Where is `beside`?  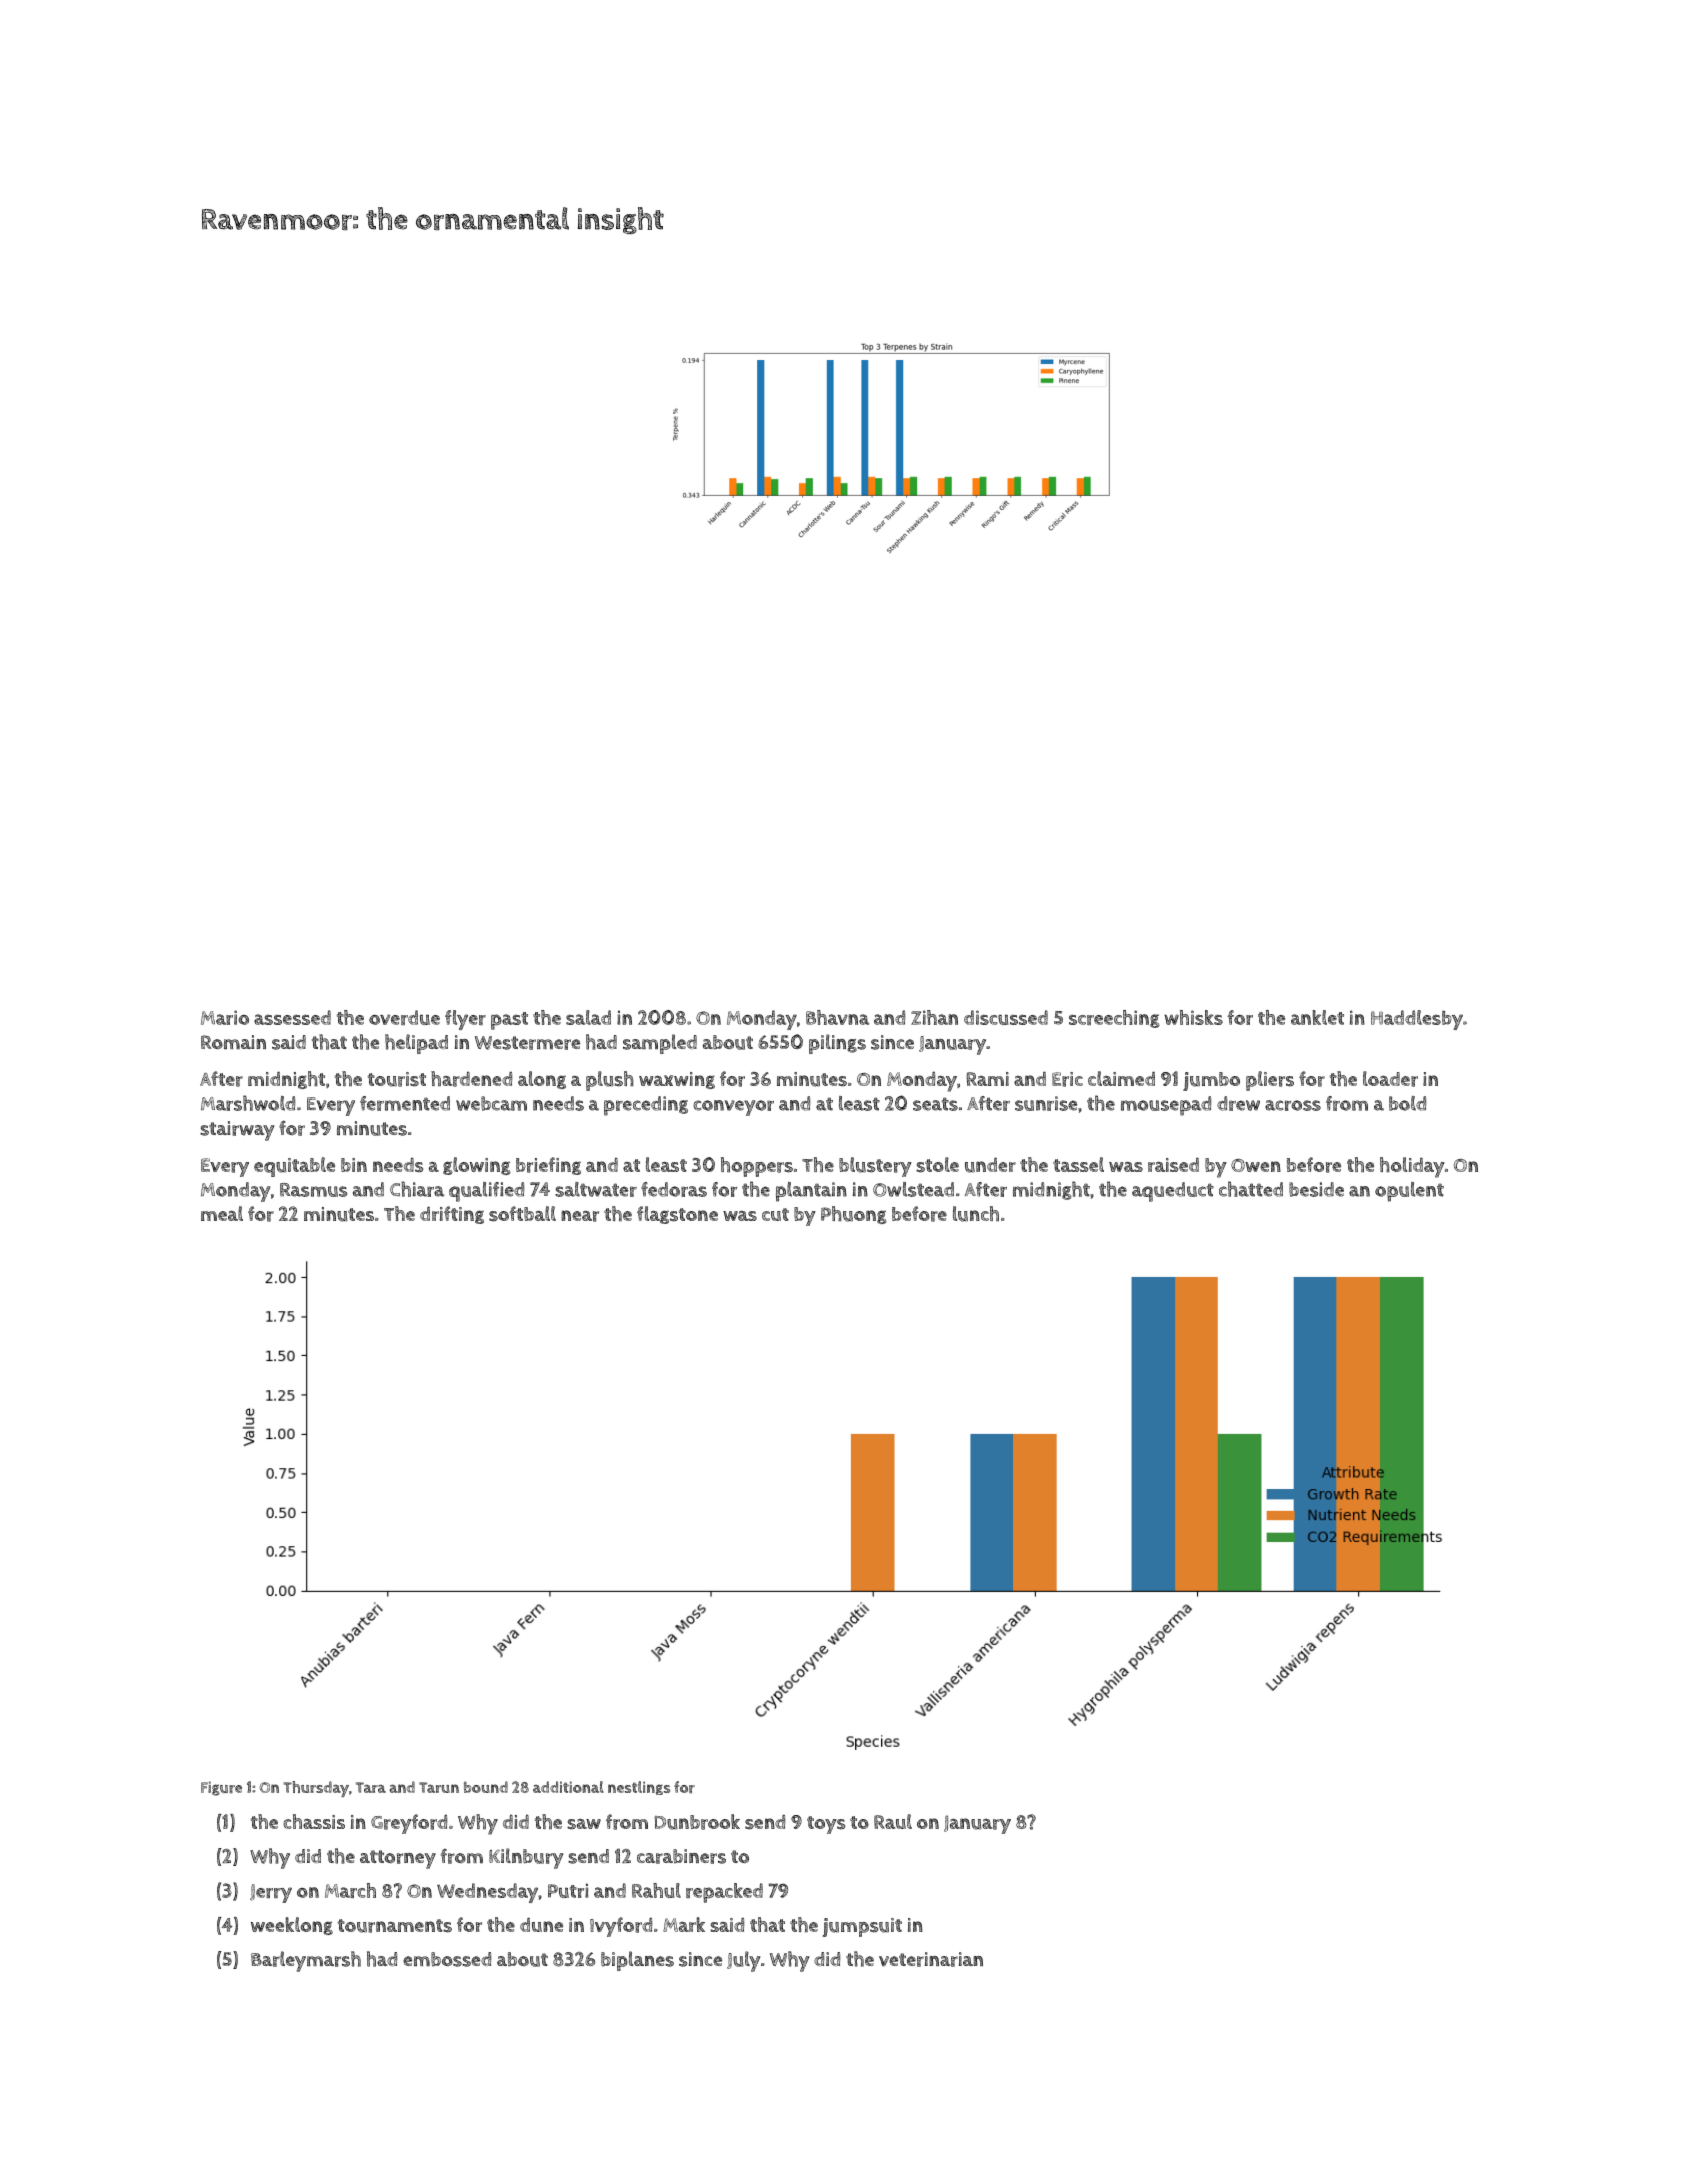
beside is located at coordinates (1316, 1189).
